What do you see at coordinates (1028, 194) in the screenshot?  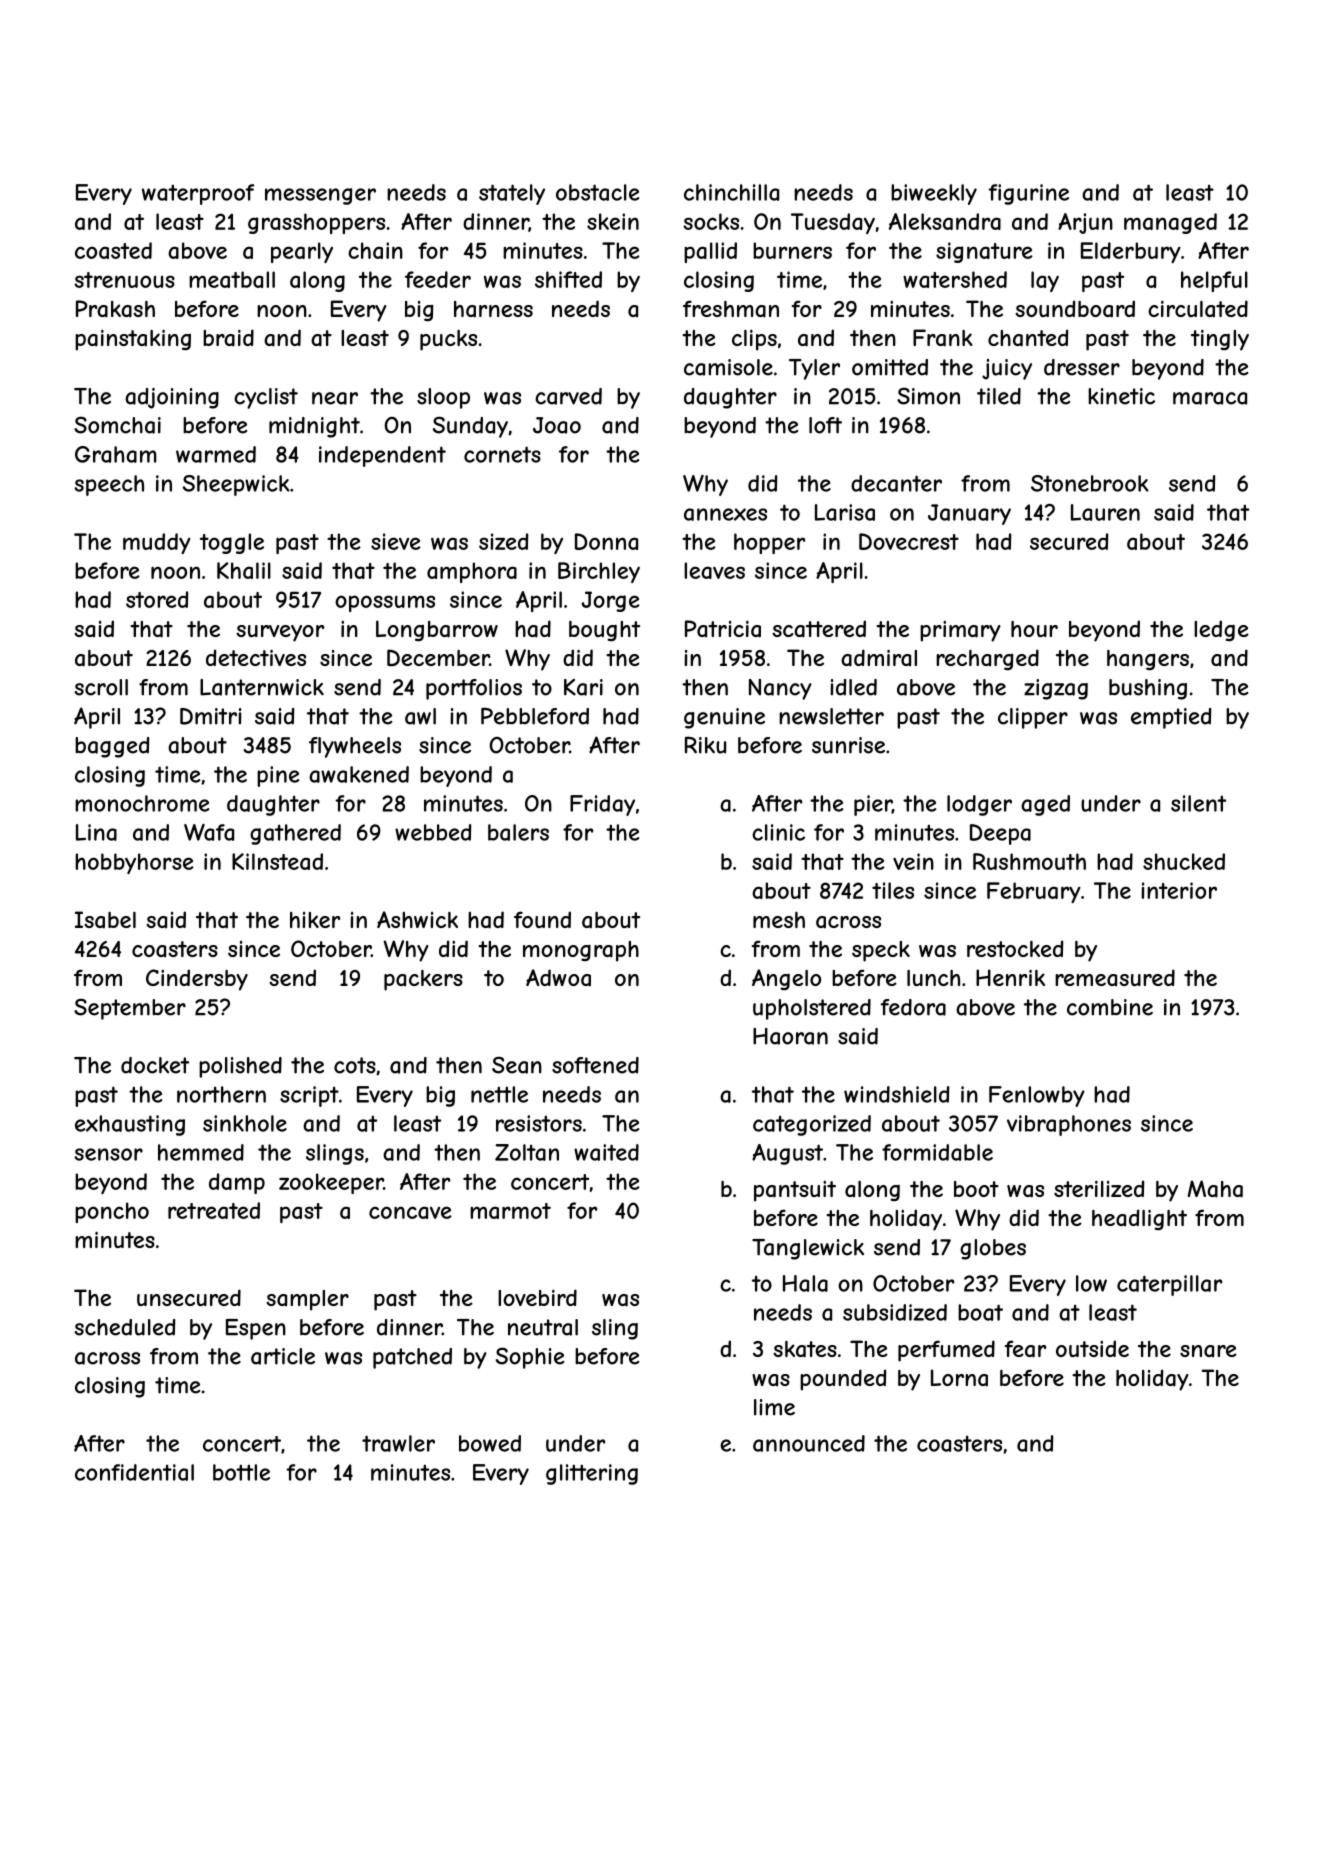 I see `figurine` at bounding box center [1028, 194].
